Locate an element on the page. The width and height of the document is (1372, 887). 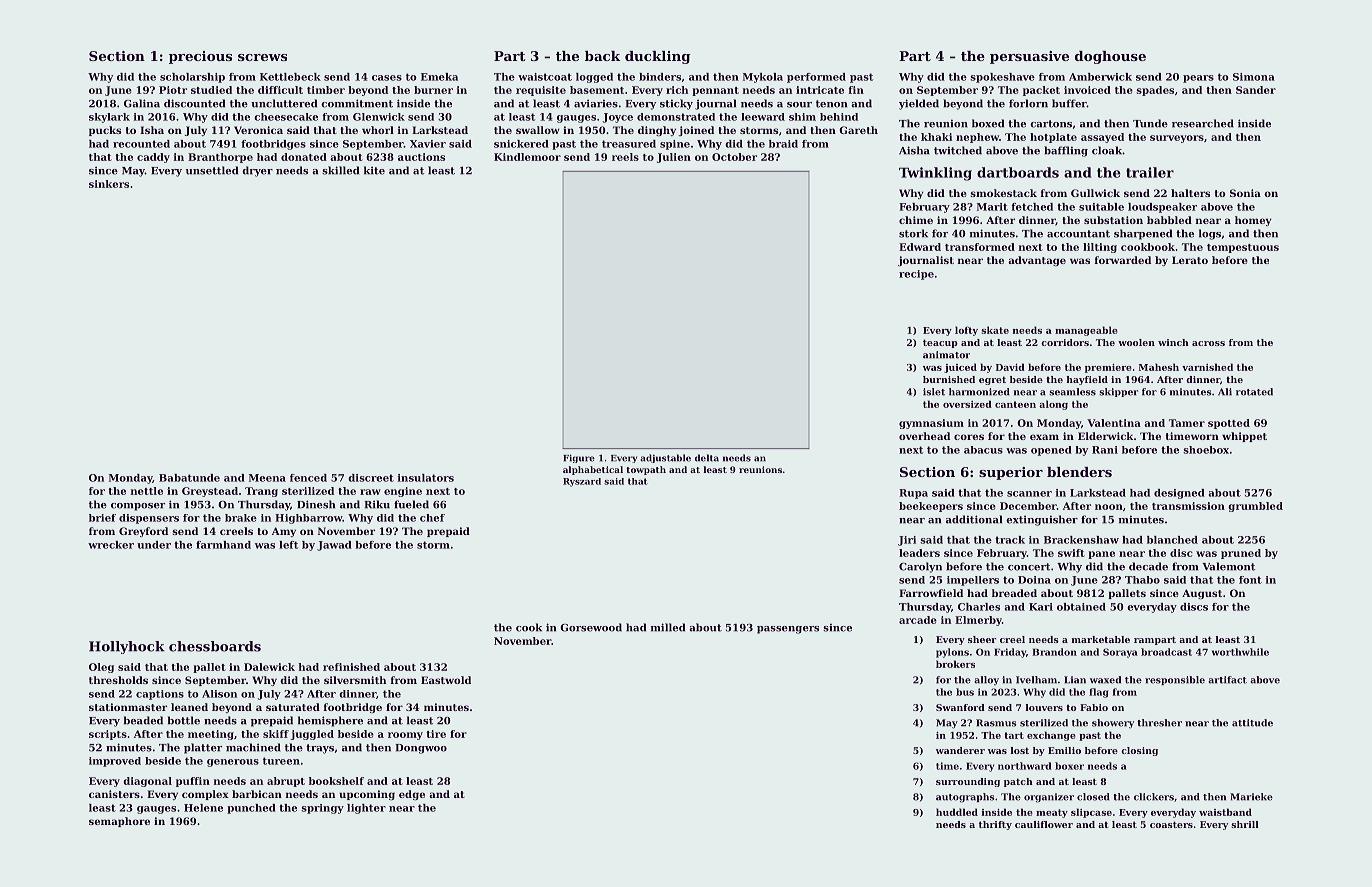
Figure is located at coordinates (579, 458).
